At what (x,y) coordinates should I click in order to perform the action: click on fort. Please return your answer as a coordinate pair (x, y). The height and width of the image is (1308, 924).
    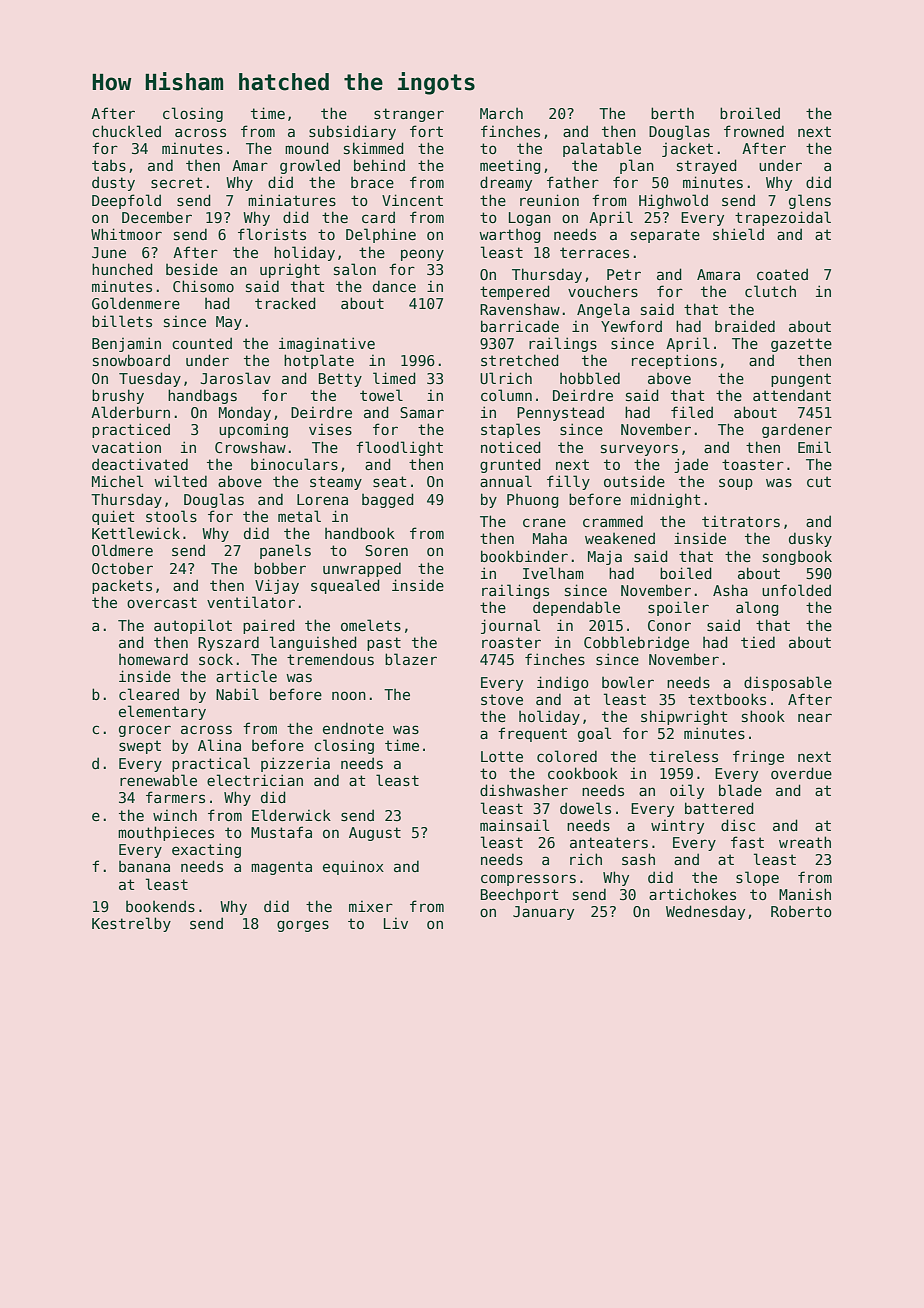
    Looking at the image, I should click on (426, 131).
